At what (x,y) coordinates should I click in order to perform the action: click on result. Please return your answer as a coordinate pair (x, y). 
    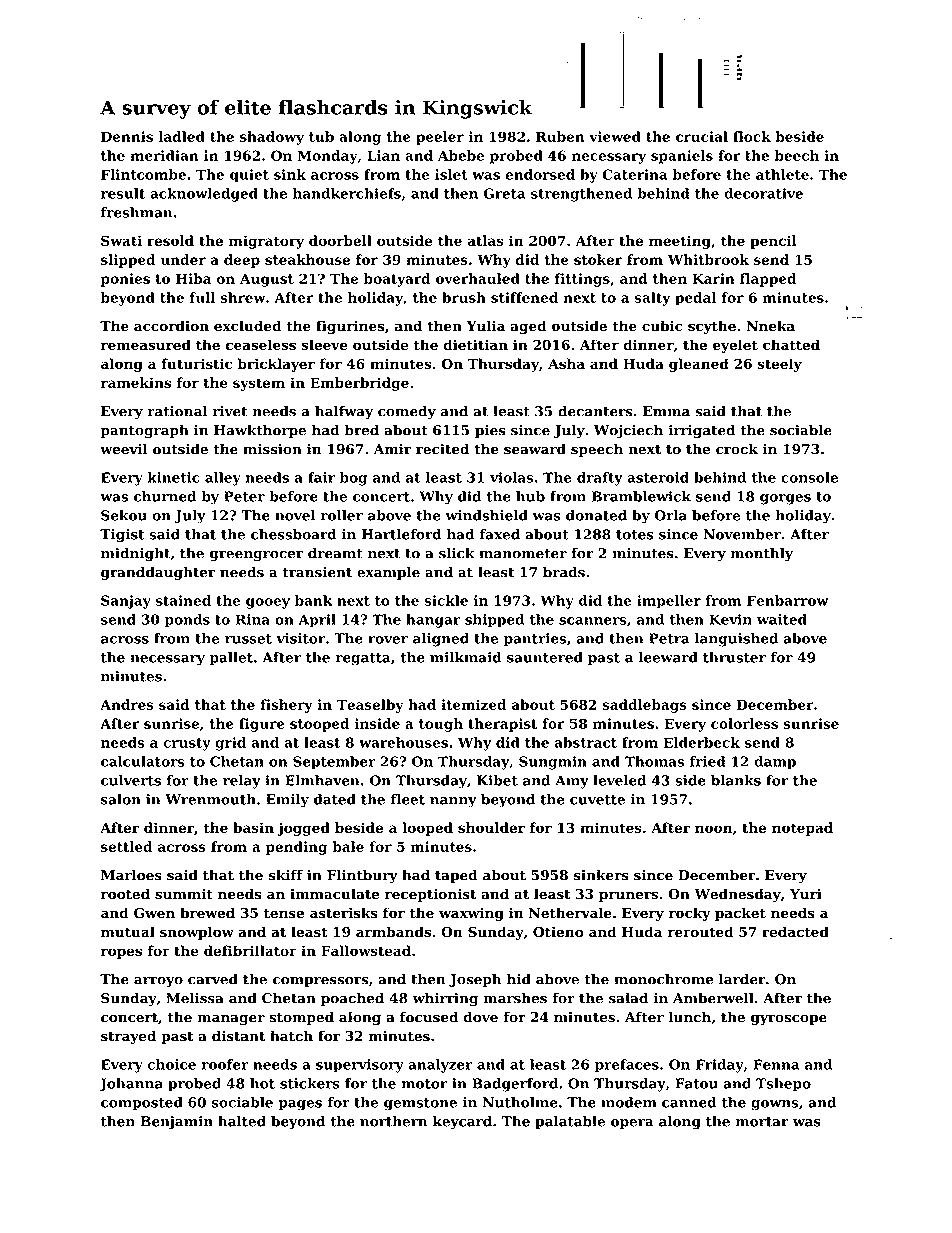
    Looking at the image, I should click on (123, 193).
